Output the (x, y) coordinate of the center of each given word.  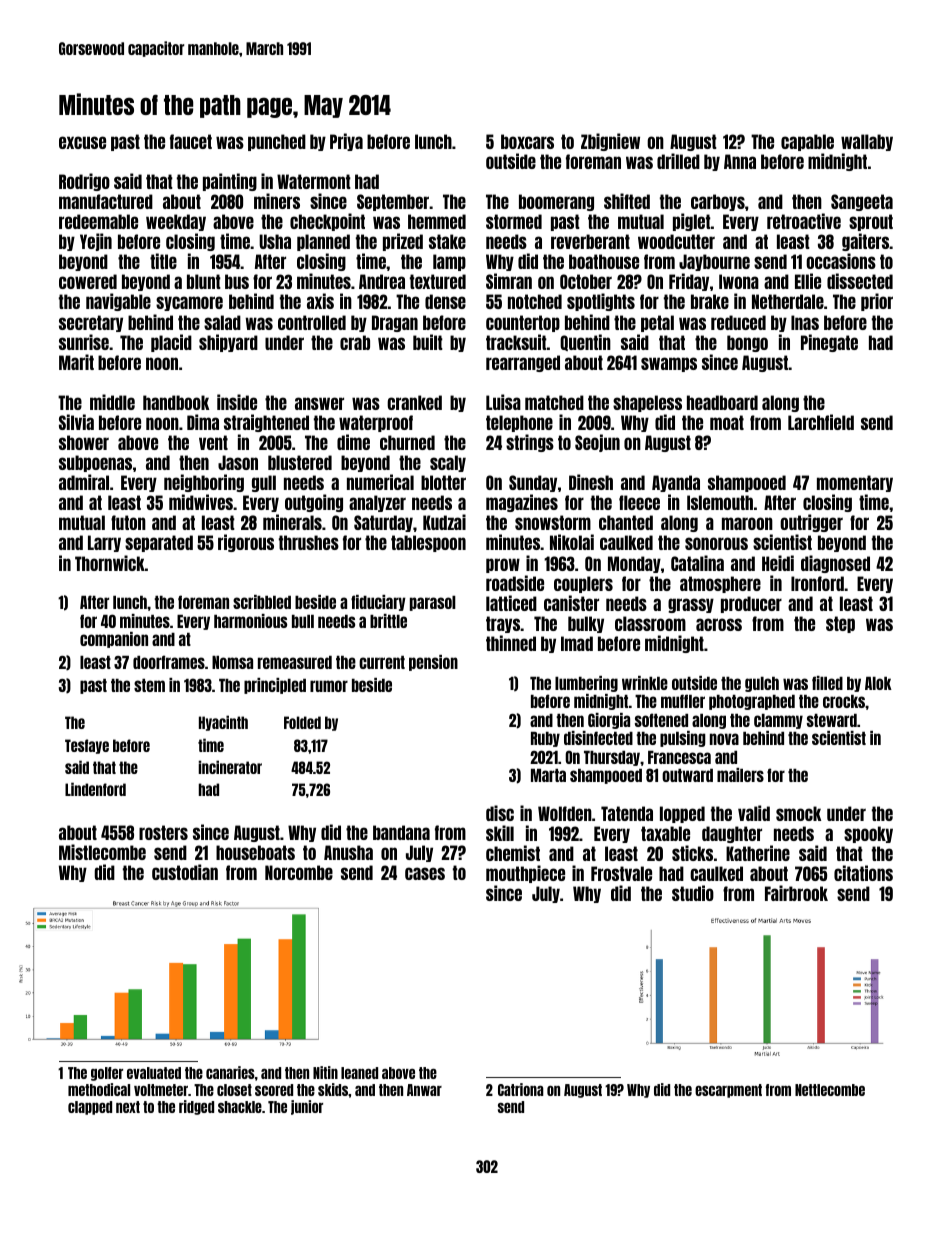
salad (222, 322)
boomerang (556, 202)
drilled (678, 161)
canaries (230, 1072)
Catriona (521, 1089)
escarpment (728, 1091)
